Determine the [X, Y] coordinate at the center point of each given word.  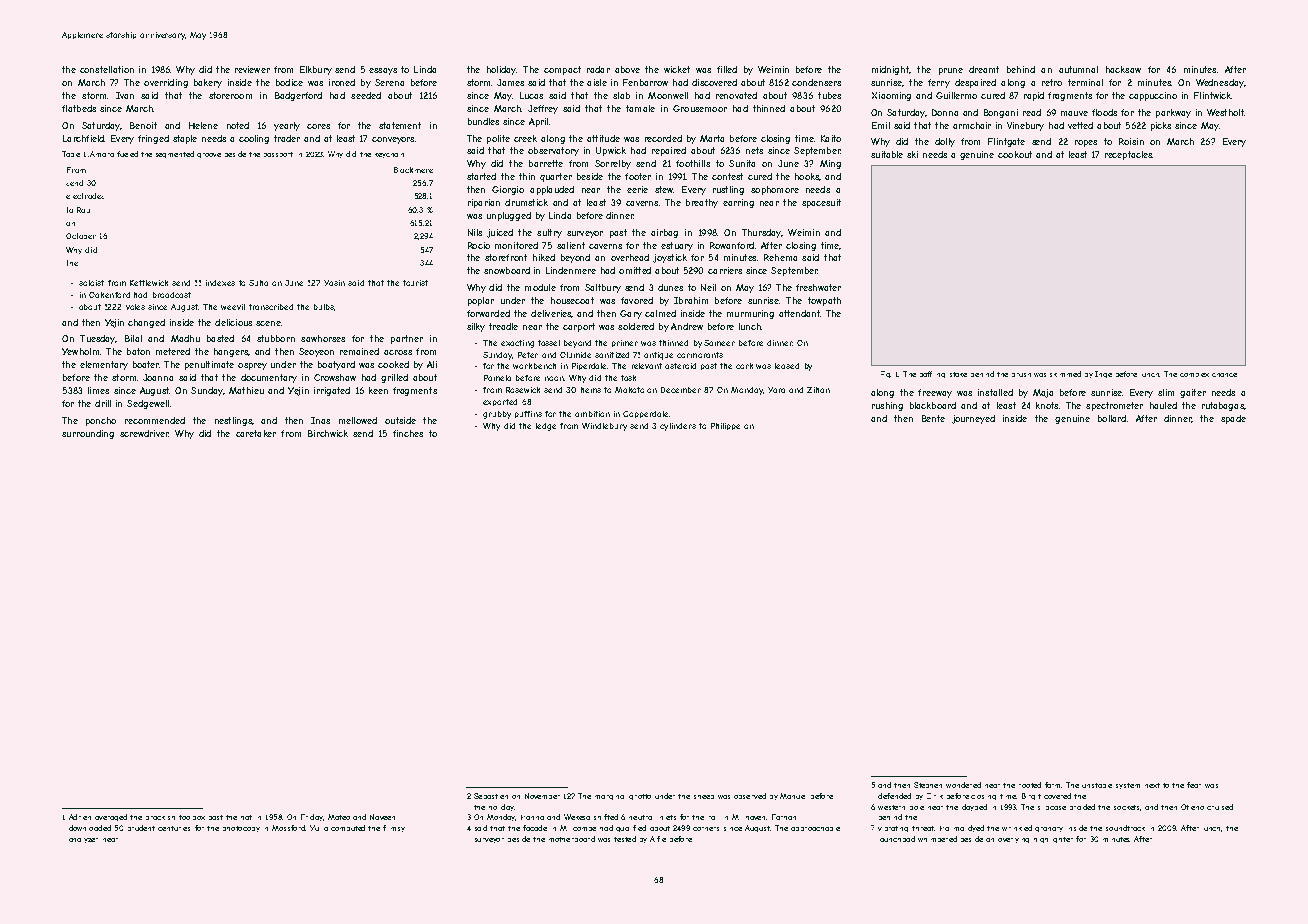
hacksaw [1123, 69]
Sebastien [491, 796]
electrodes [85, 196]
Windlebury [604, 427]
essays [383, 71]
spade [1233, 419]
